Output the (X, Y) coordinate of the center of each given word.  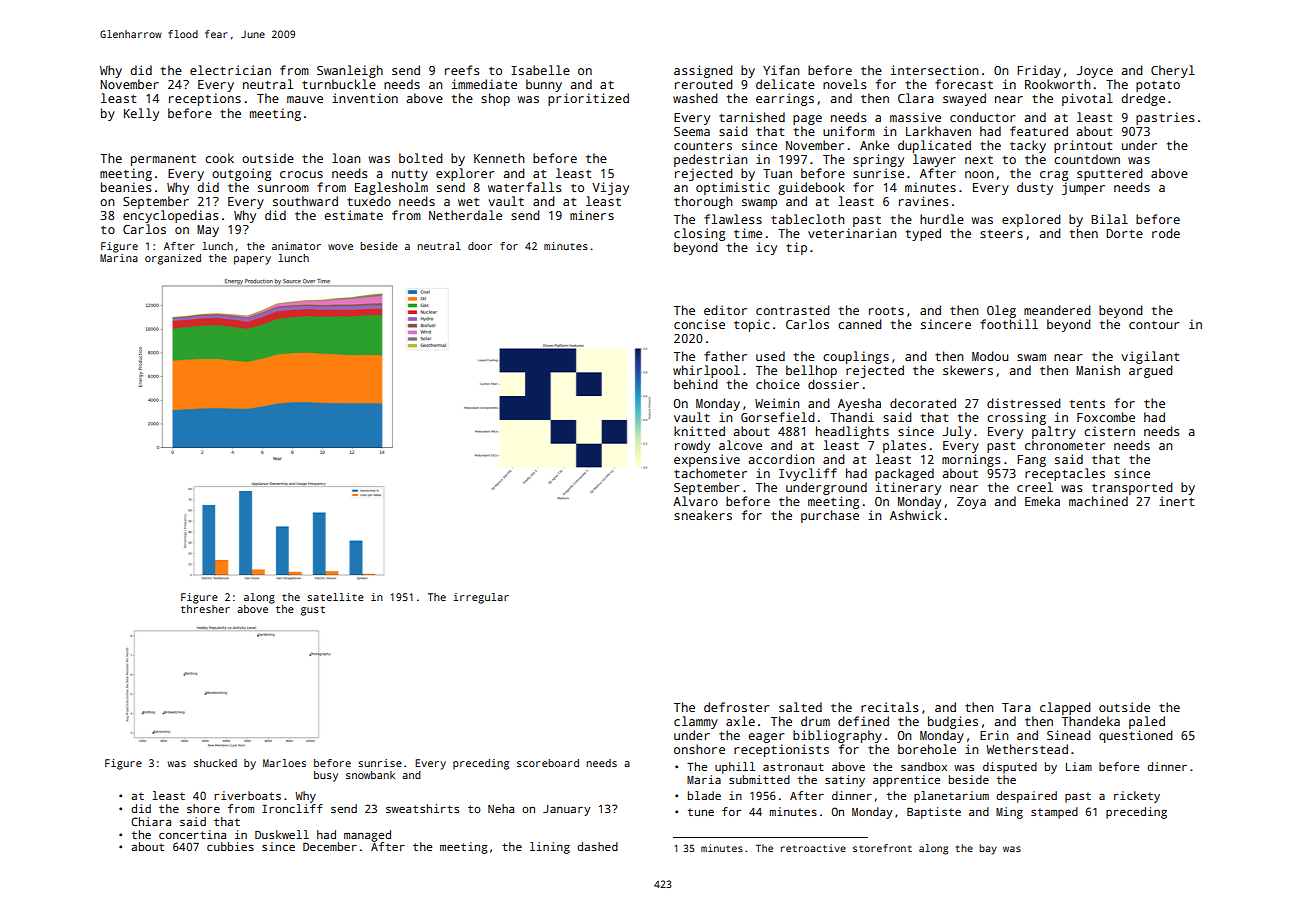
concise (699, 324)
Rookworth (1057, 84)
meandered (1057, 310)
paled (1147, 722)
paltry (1054, 432)
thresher (205, 609)
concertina (192, 834)
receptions (205, 99)
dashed (597, 846)
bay (988, 849)
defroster (736, 707)
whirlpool (706, 371)
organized (173, 259)
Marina (119, 258)
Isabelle (540, 70)
